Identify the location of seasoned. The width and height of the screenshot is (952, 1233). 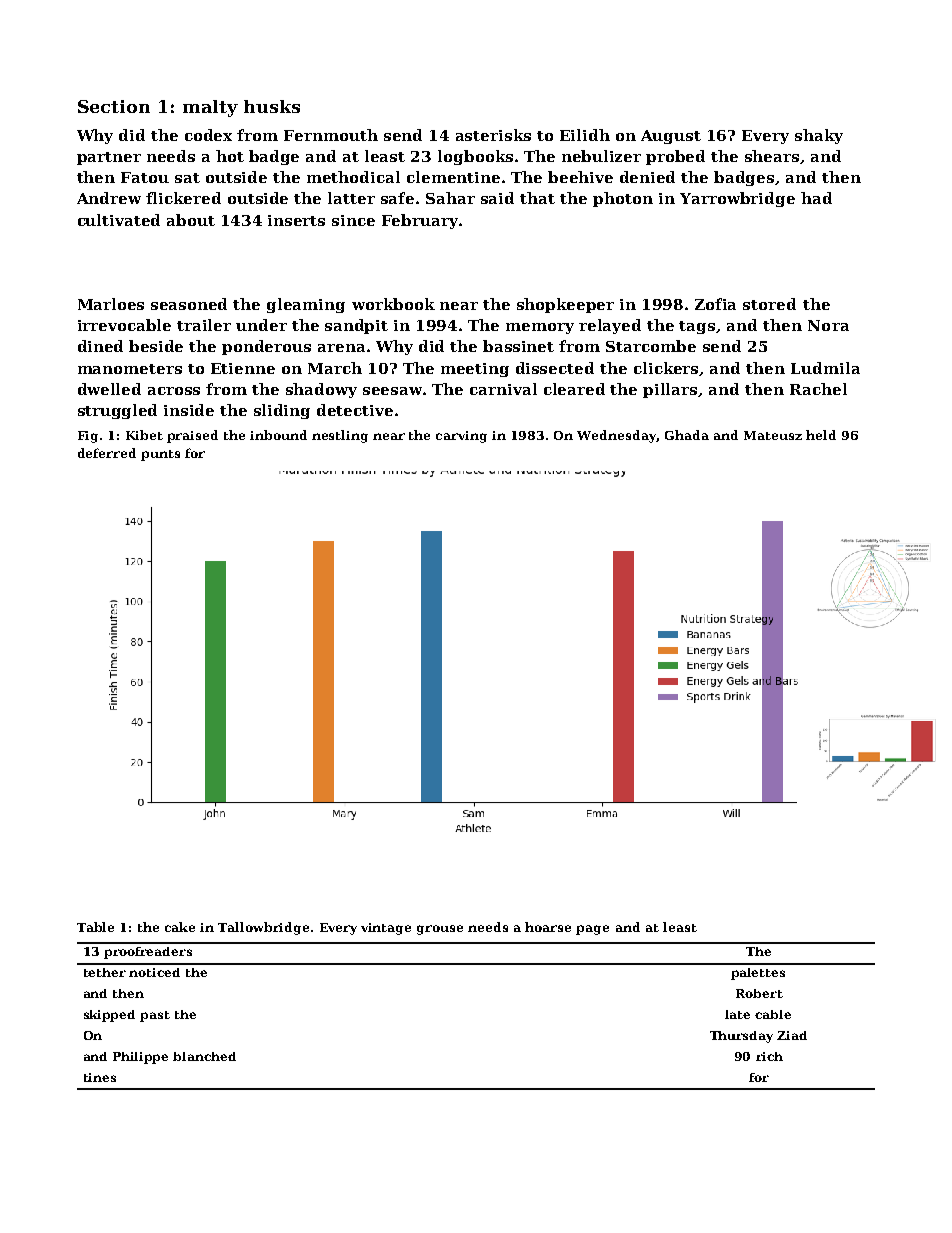
(189, 304).
